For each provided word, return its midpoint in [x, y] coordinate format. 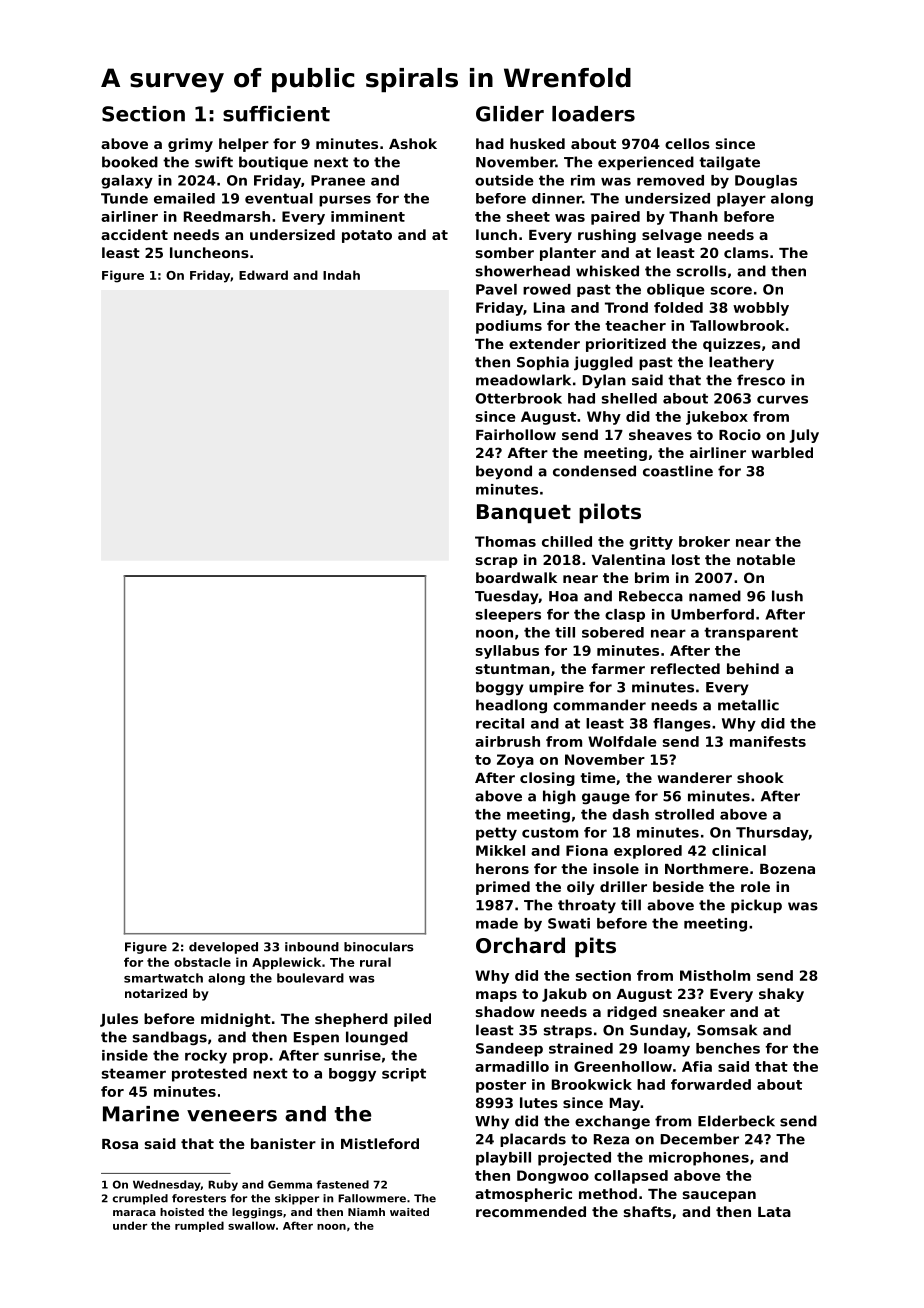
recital [500, 723]
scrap [497, 562]
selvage [672, 236]
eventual [279, 198]
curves [782, 399]
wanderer [694, 777]
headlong [511, 706]
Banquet [524, 513]
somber [505, 252]
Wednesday [167, 1185]
